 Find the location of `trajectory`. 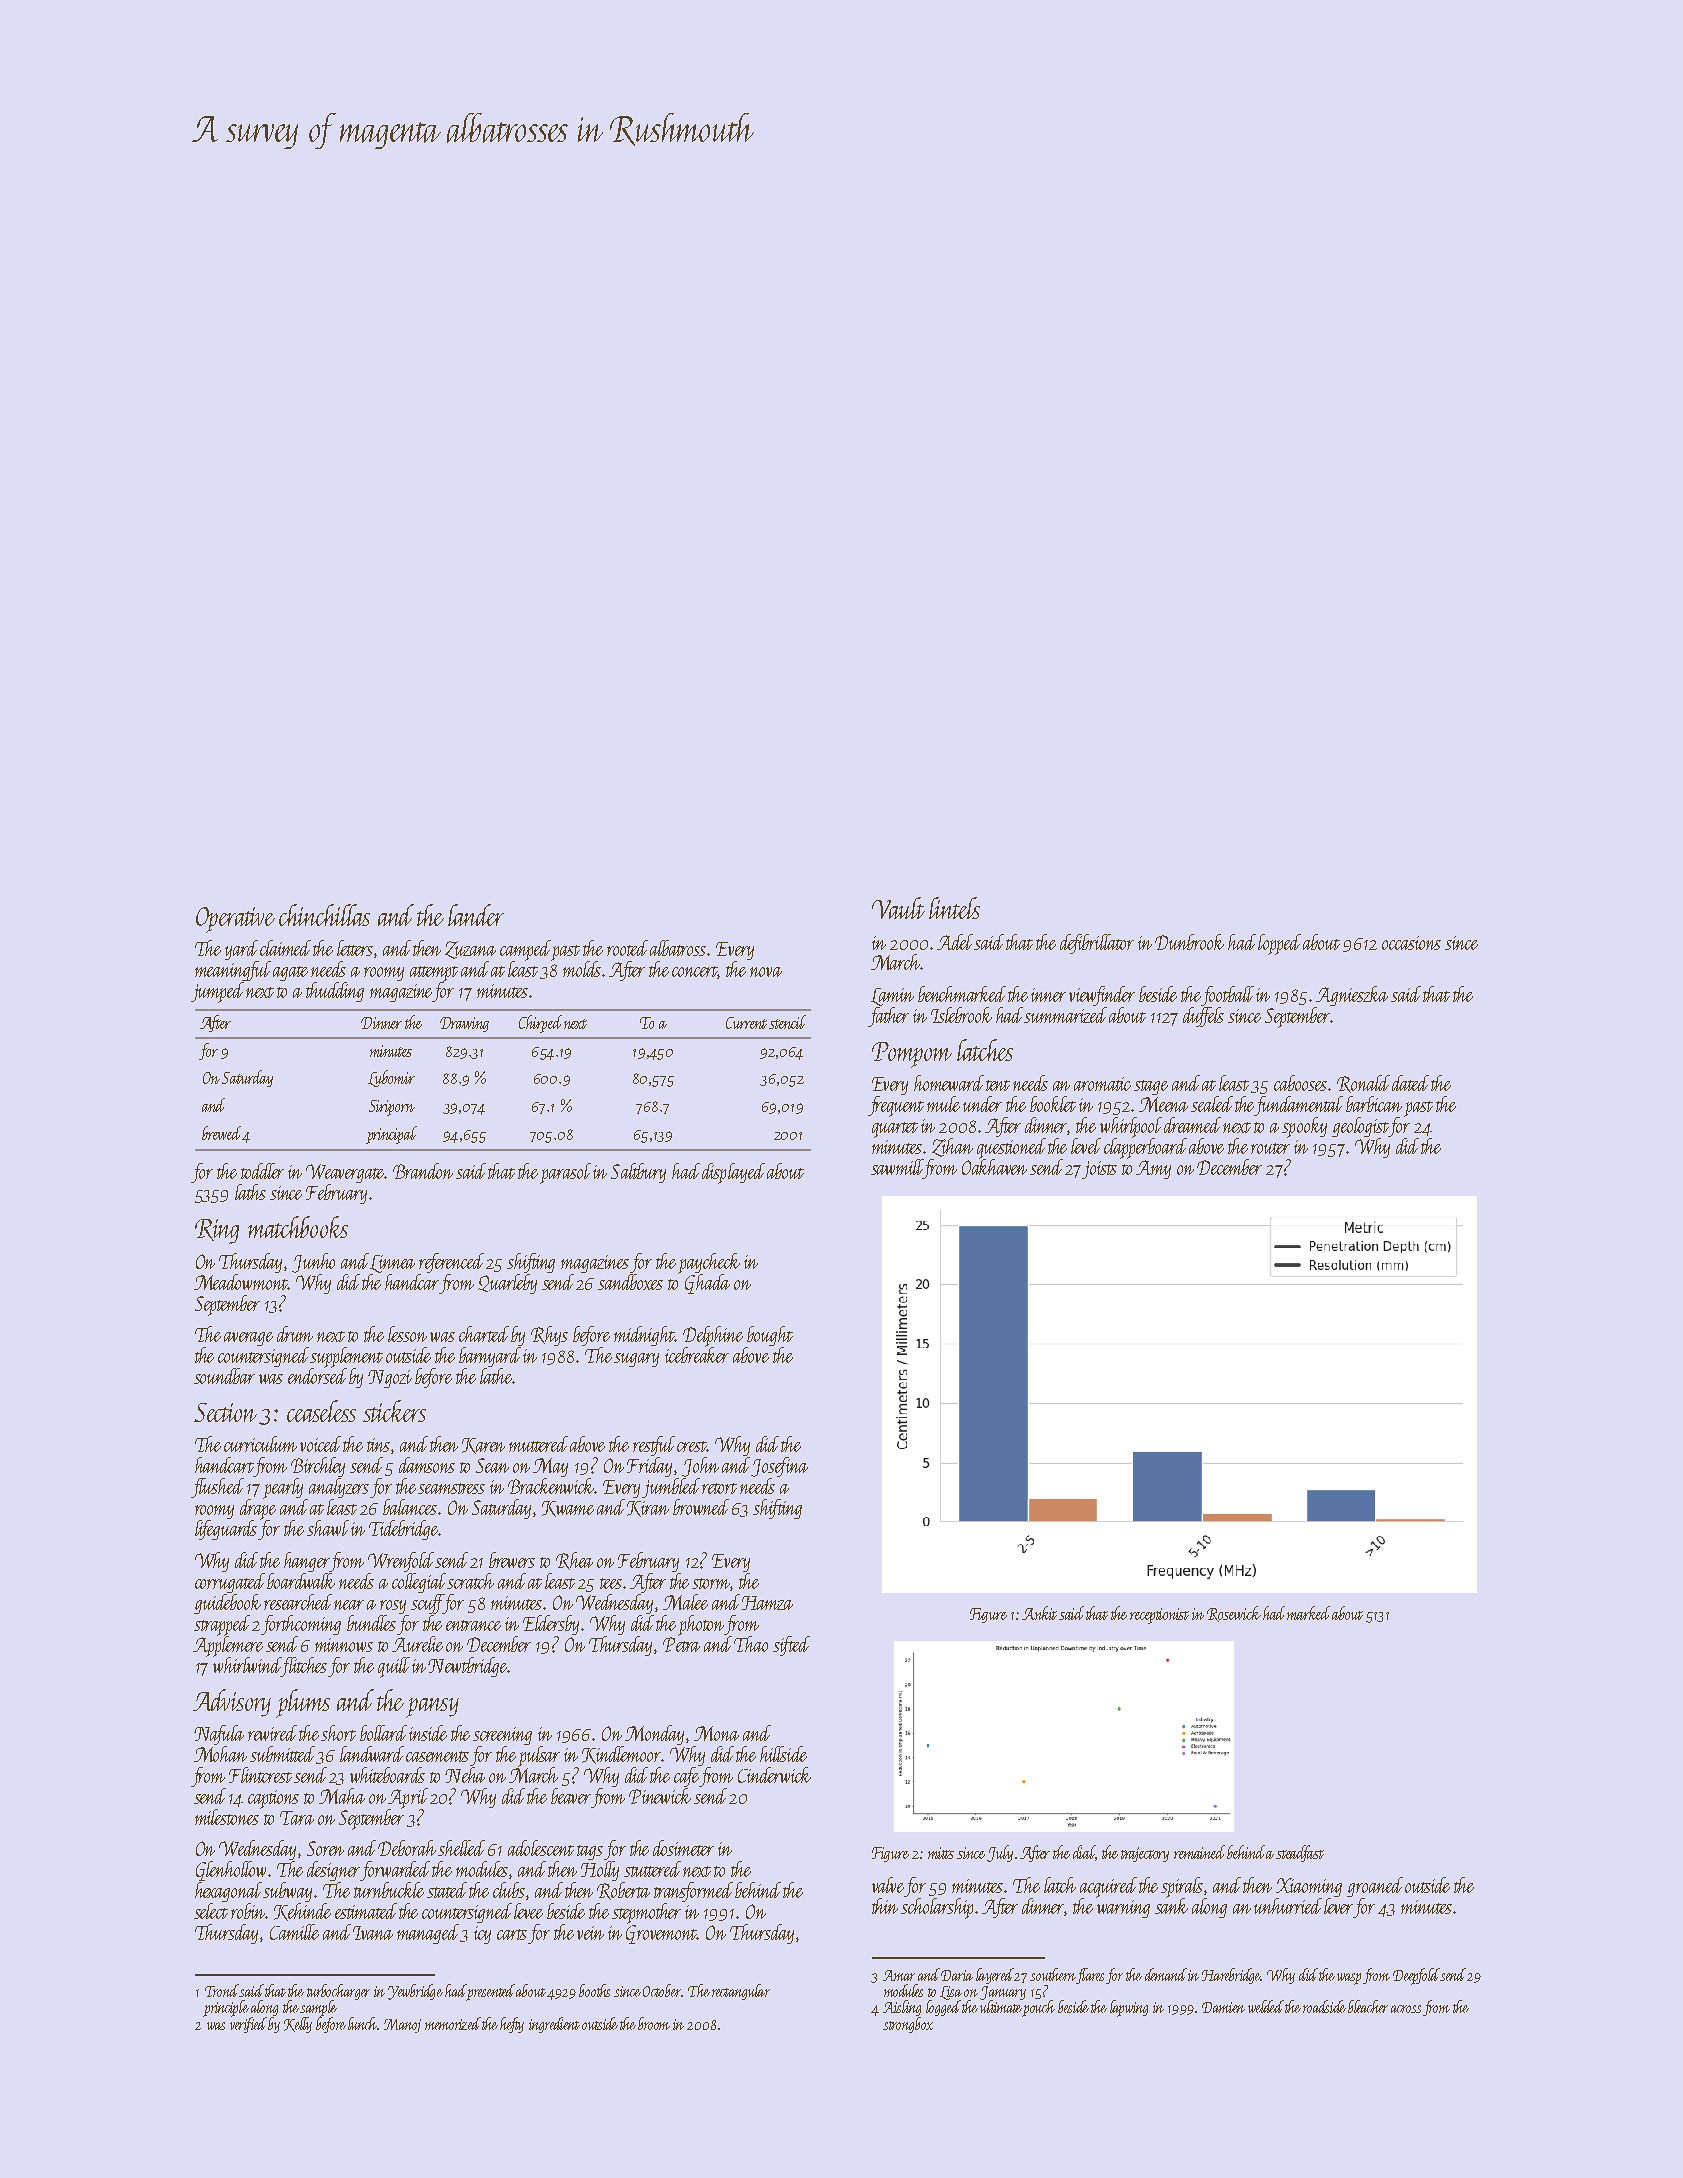

trajectory is located at coordinates (1145, 1854).
